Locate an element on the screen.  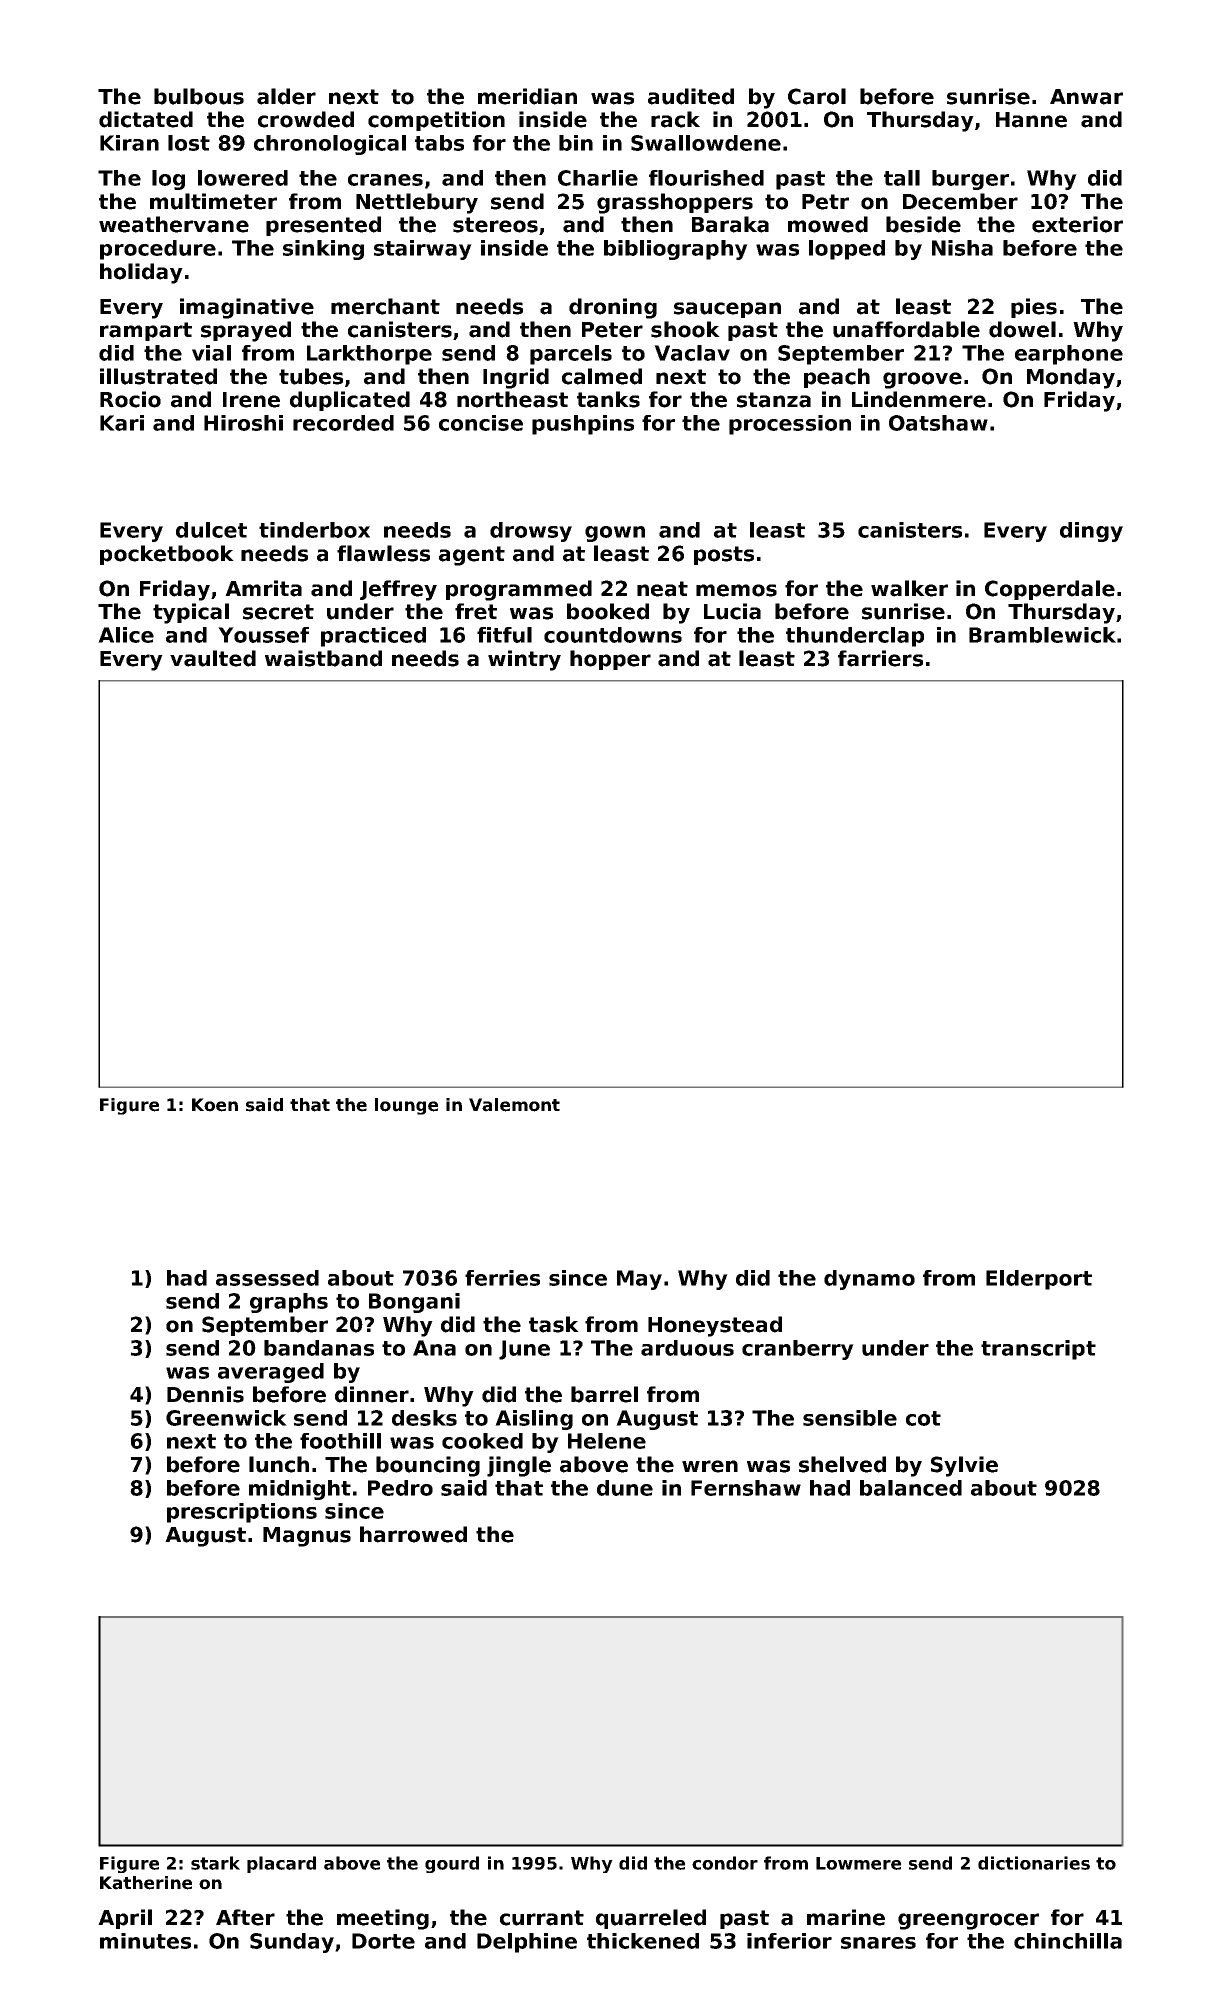
Bramblewick is located at coordinates (1042, 635).
